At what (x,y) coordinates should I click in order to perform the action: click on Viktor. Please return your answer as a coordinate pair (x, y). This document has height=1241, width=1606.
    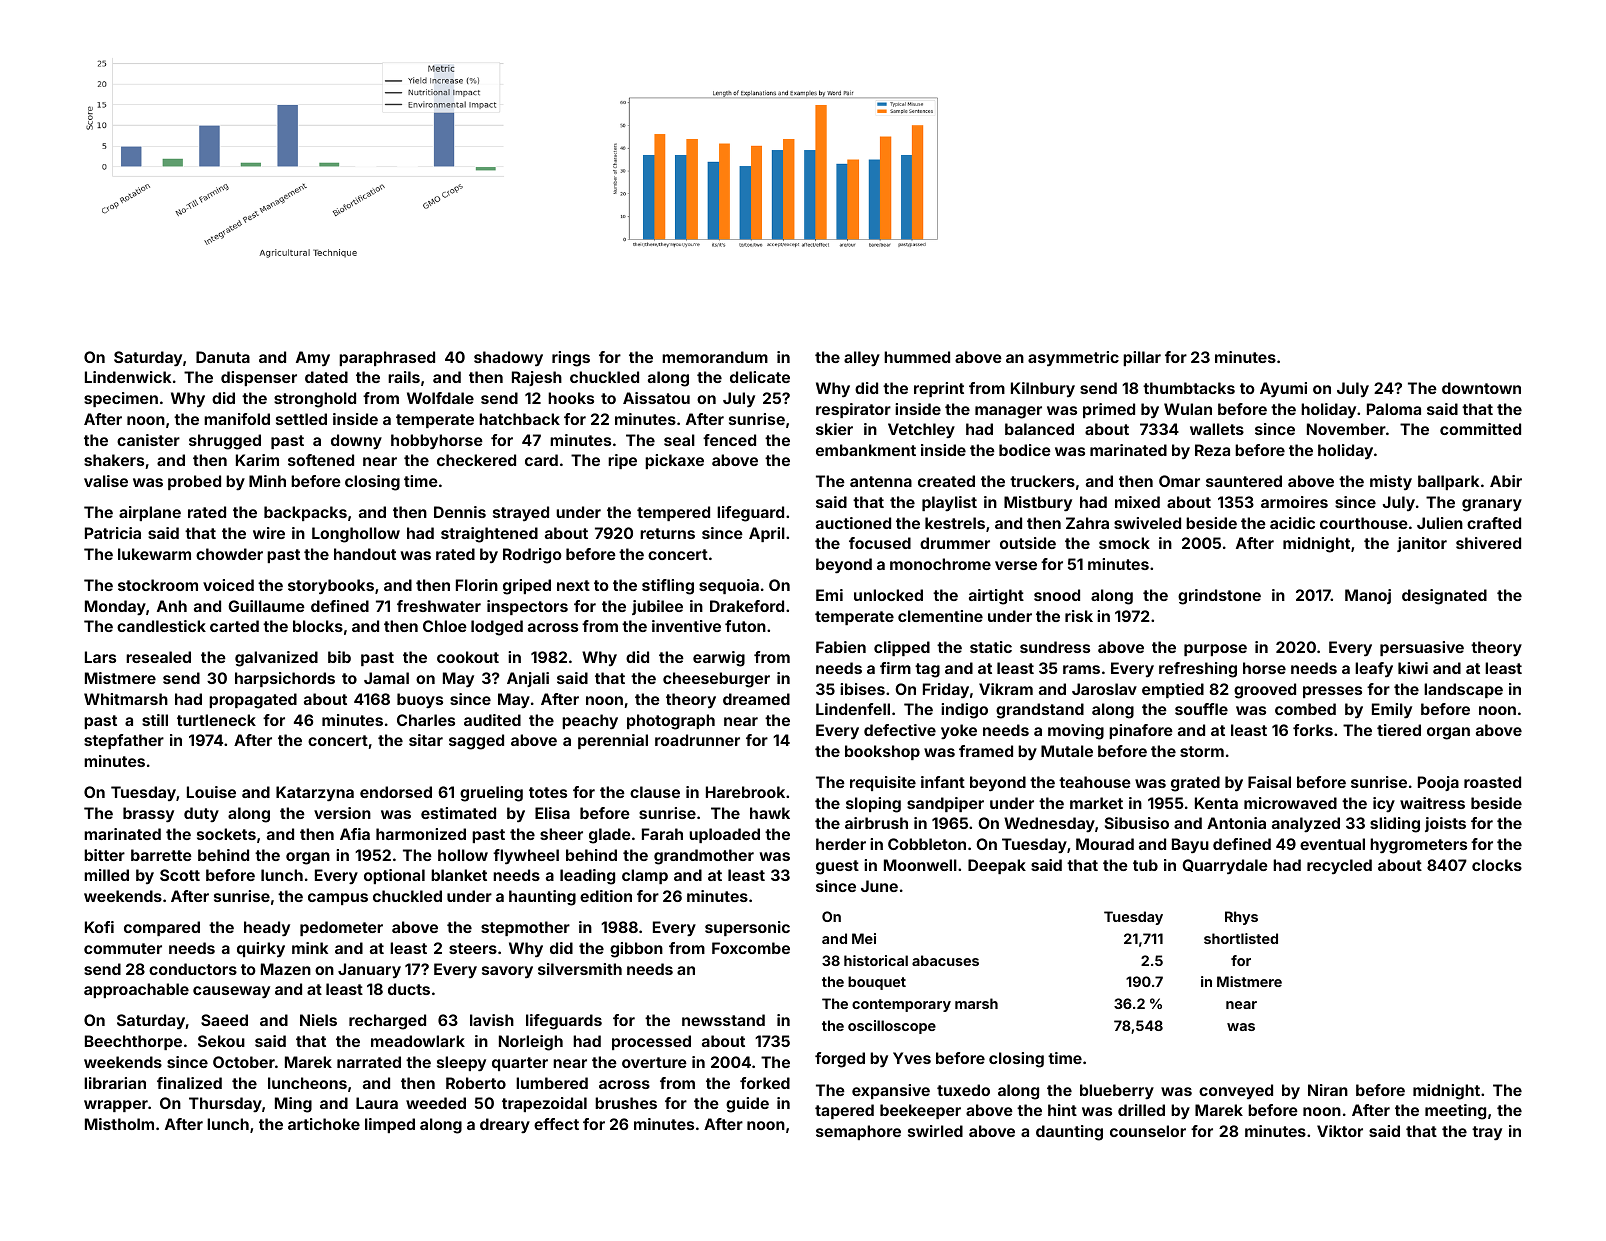
    Looking at the image, I should click on (1340, 1131).
